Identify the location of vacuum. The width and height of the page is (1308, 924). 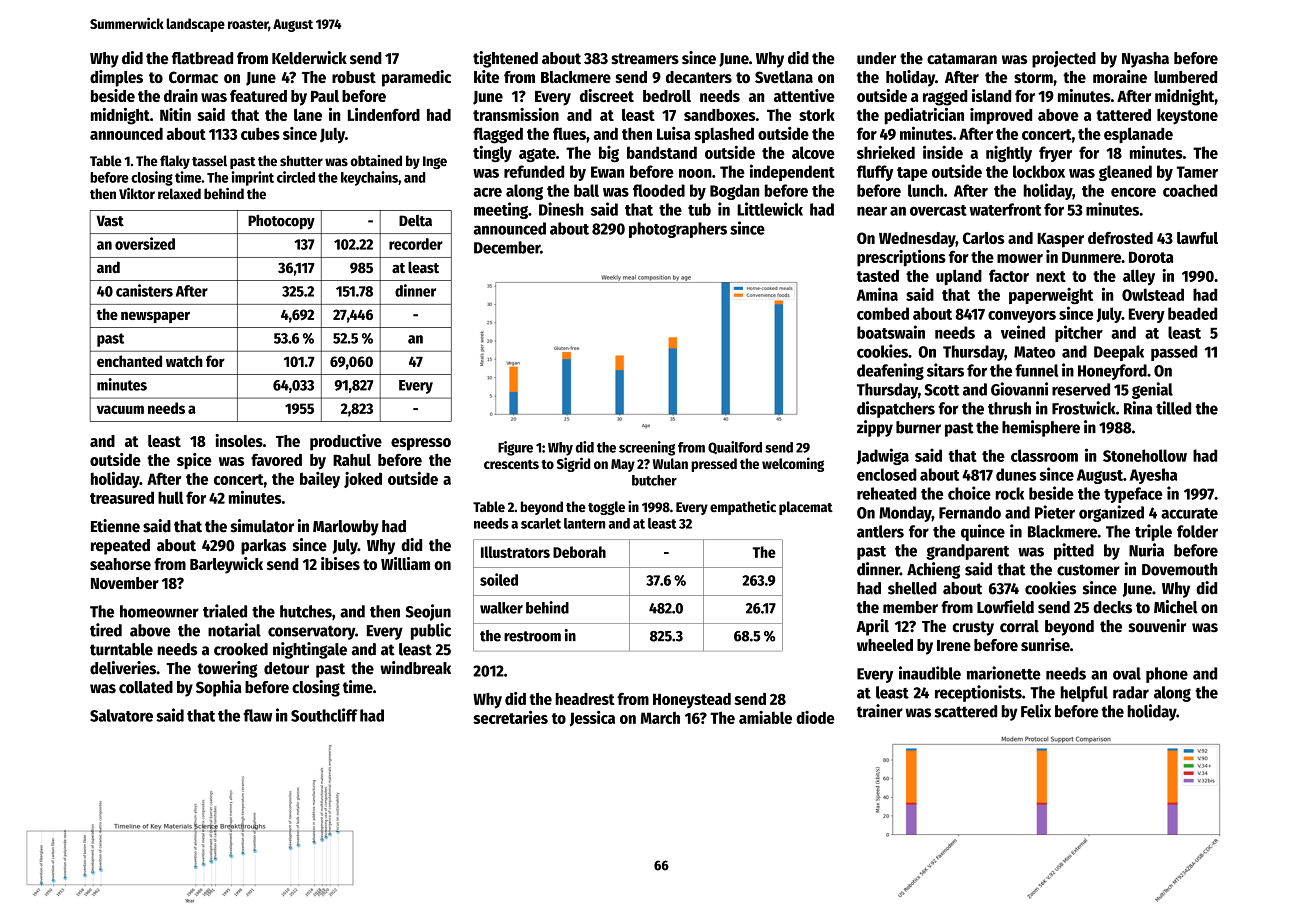
(120, 409).
